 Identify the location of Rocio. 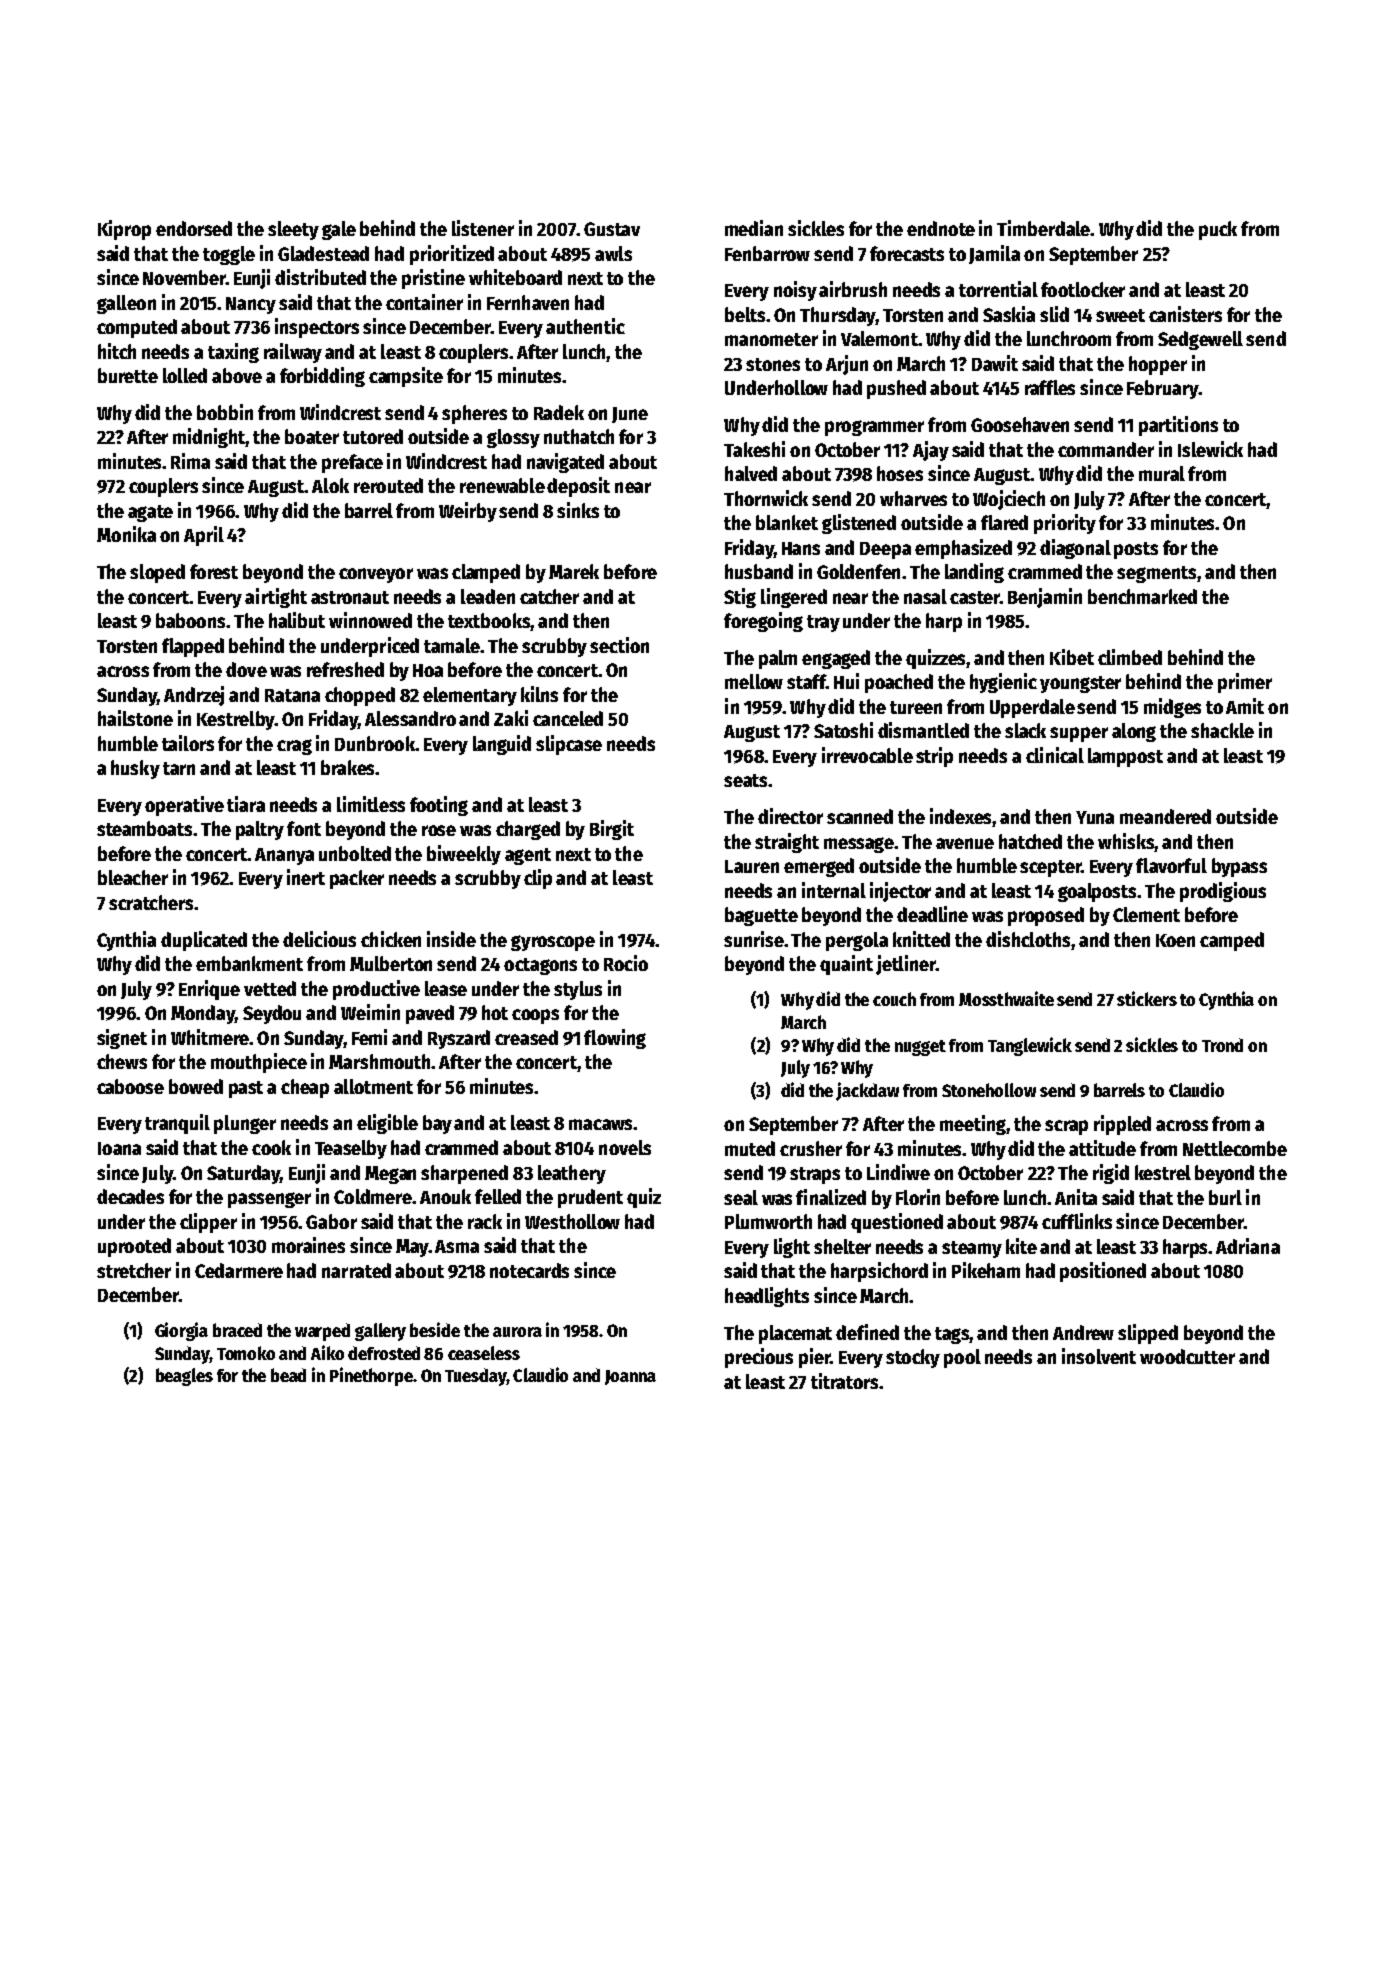
(626, 963).
